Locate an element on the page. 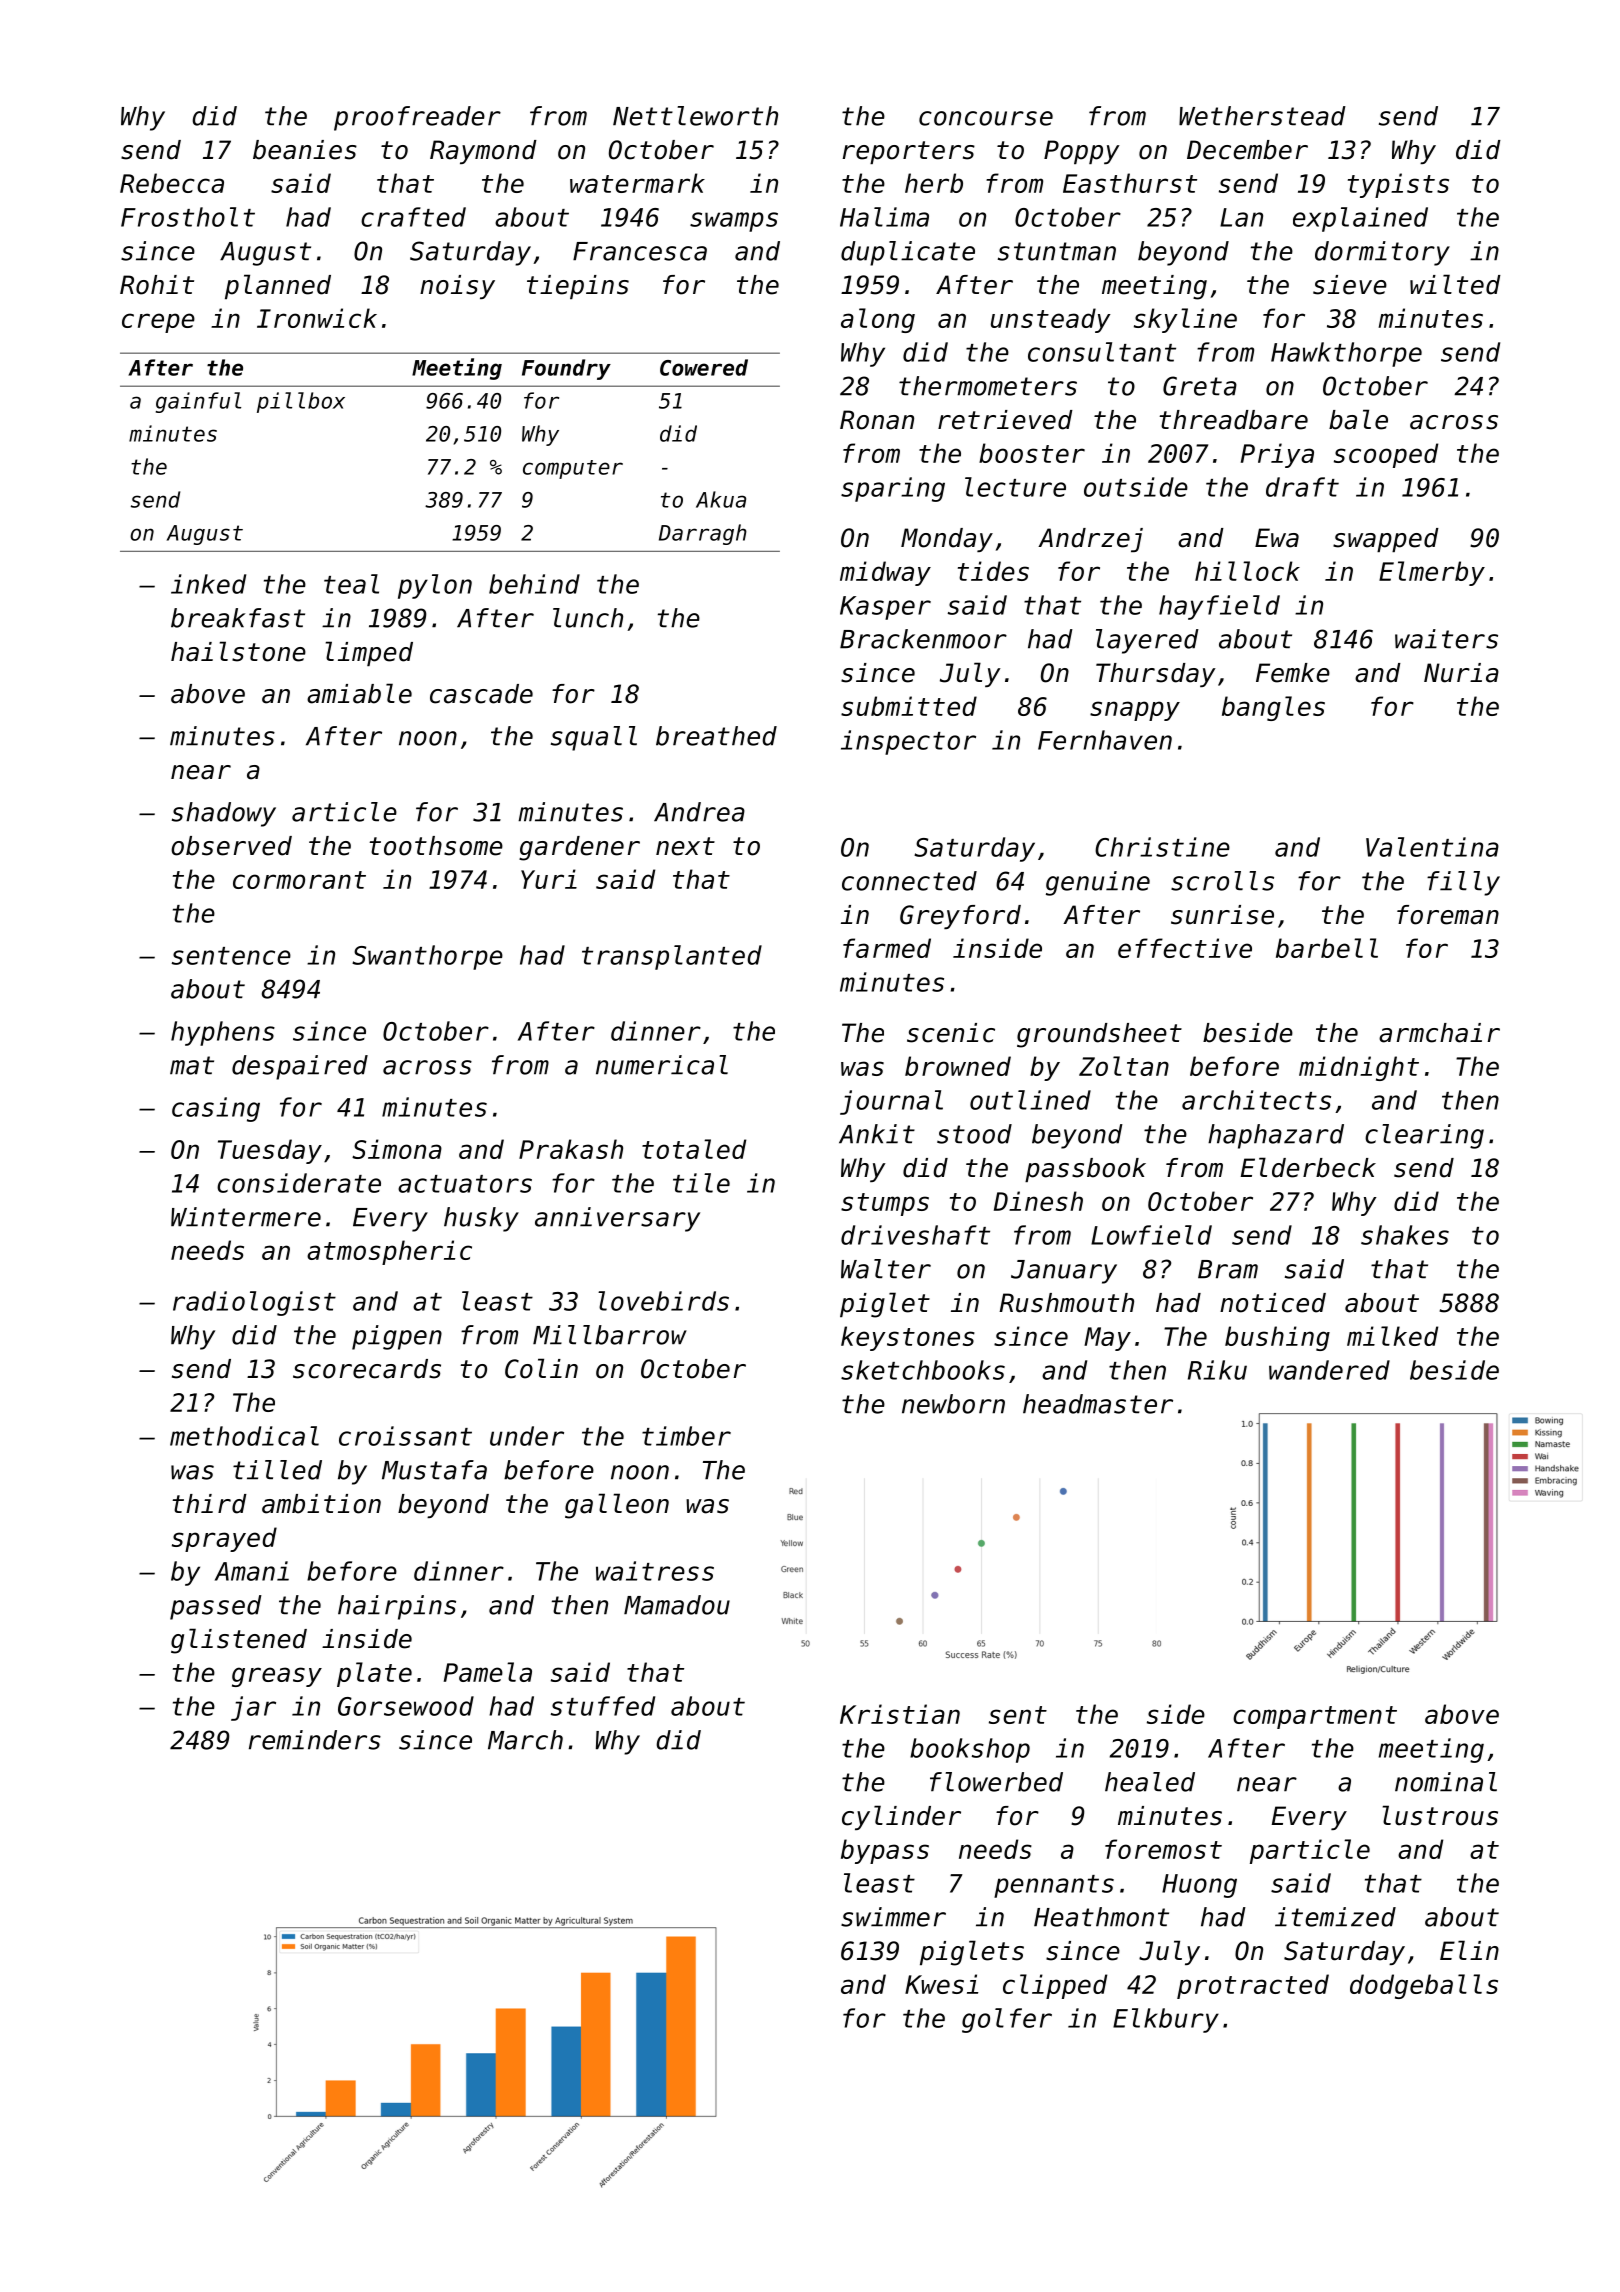  teal is located at coordinates (351, 584).
